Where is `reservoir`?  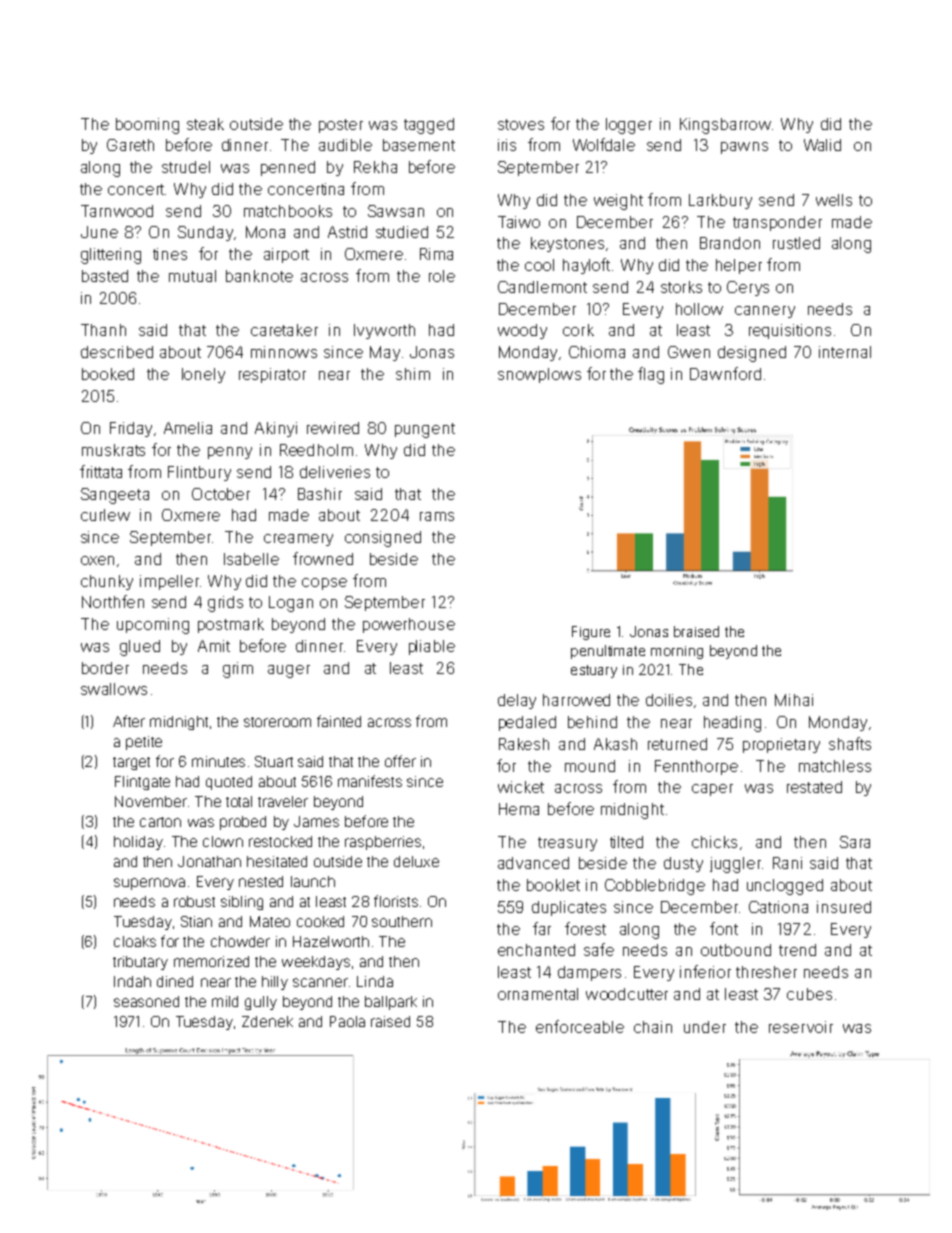 reservoir is located at coordinates (801, 1027).
